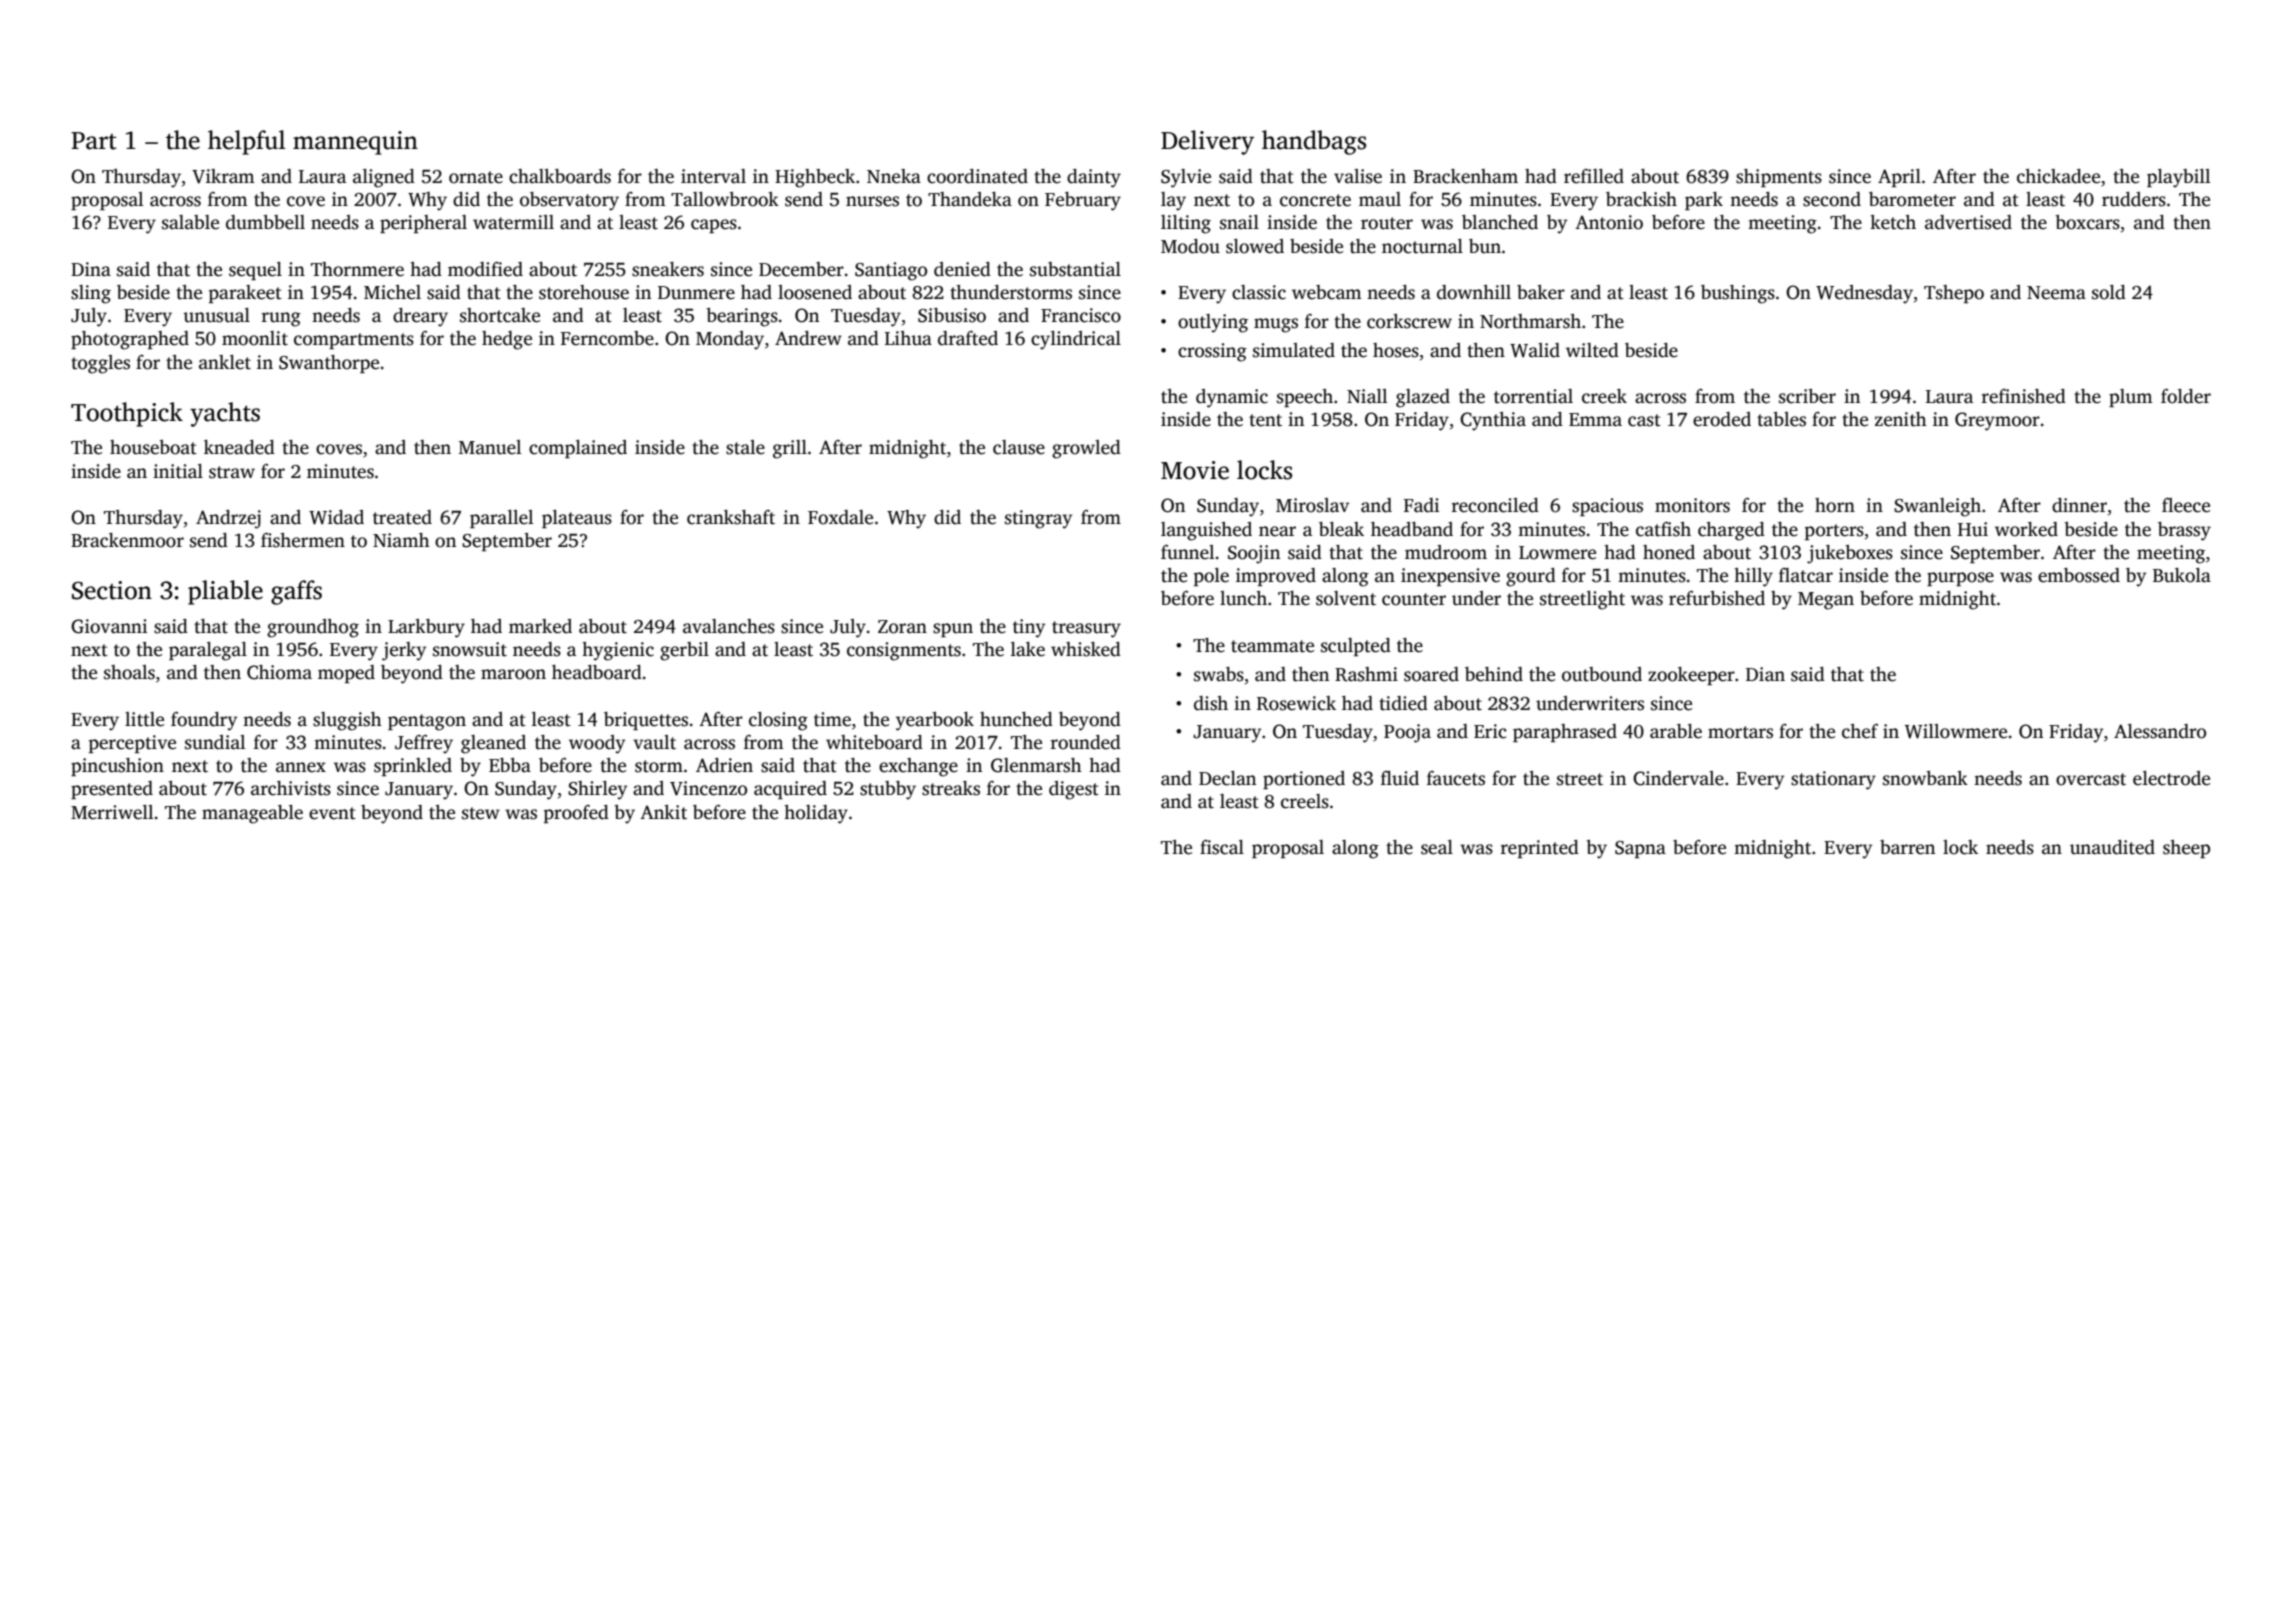 The image size is (2282, 1614). I want to click on Delivery, so click(1207, 142).
